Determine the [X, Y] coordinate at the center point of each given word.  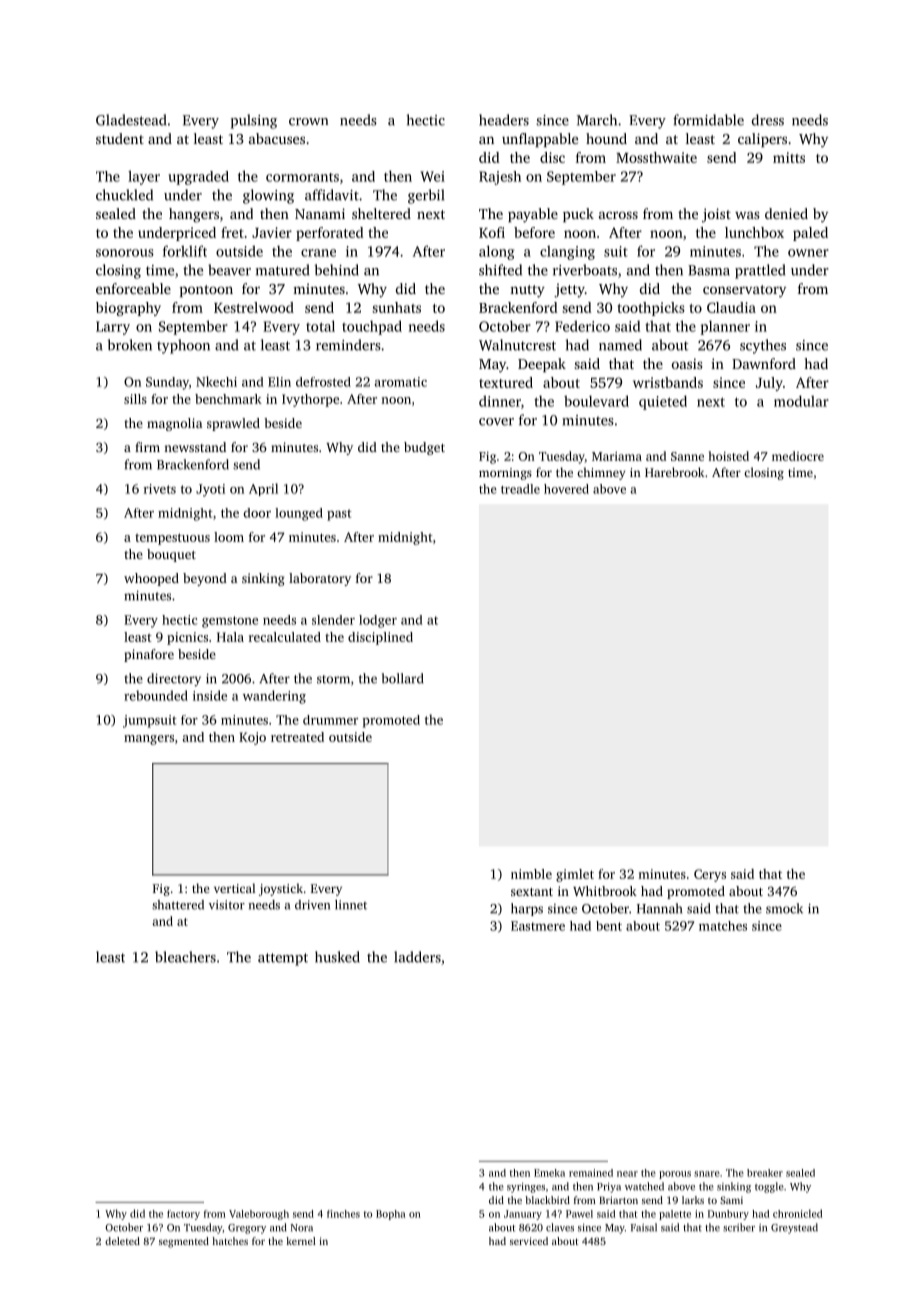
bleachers [185, 957]
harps [527, 909]
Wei [433, 176]
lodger [378, 621]
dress [768, 120]
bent [609, 926]
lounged [299, 514]
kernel [301, 1241]
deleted [122, 1241]
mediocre [798, 456]
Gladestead [131, 120]
